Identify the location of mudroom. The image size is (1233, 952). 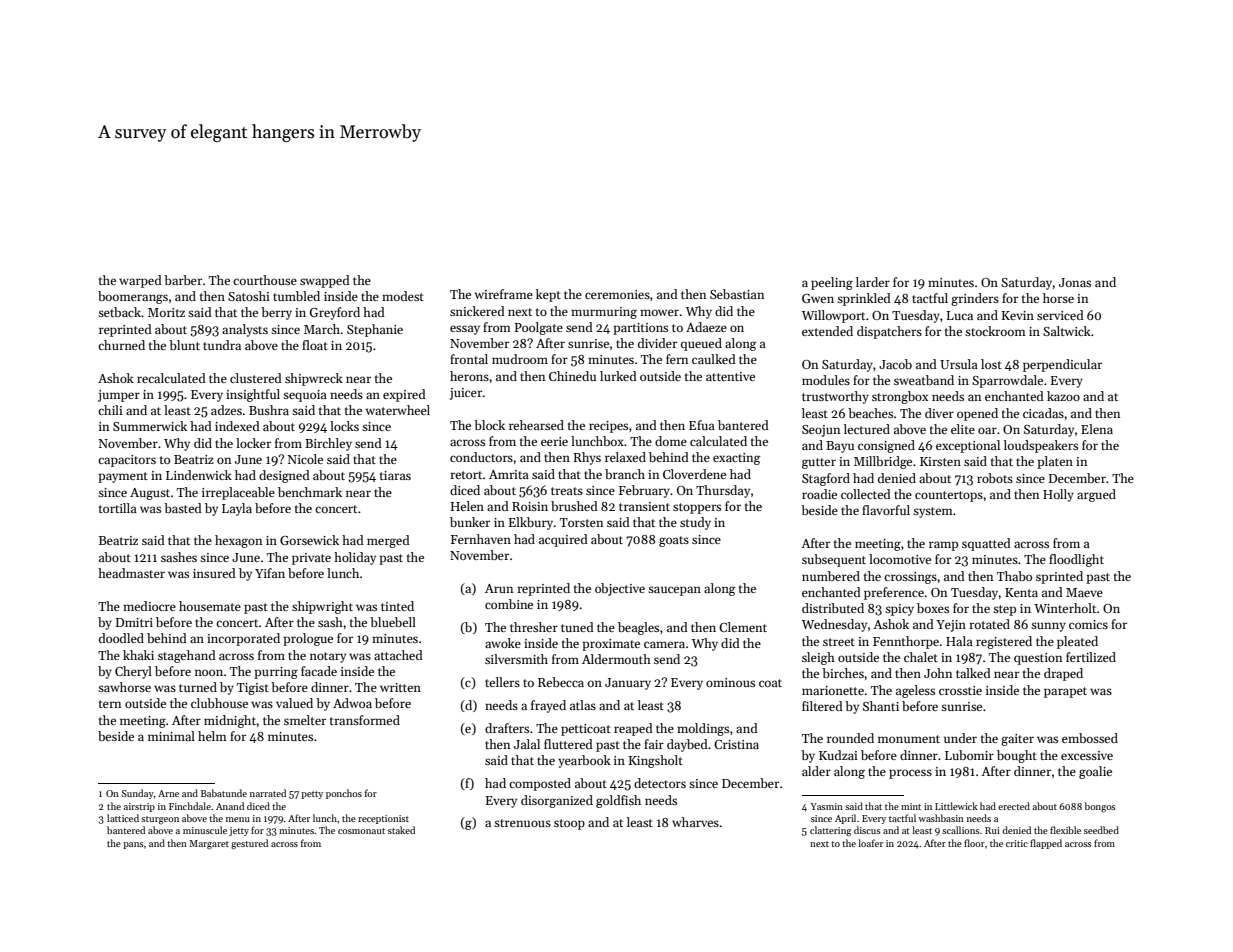
(520, 359).
